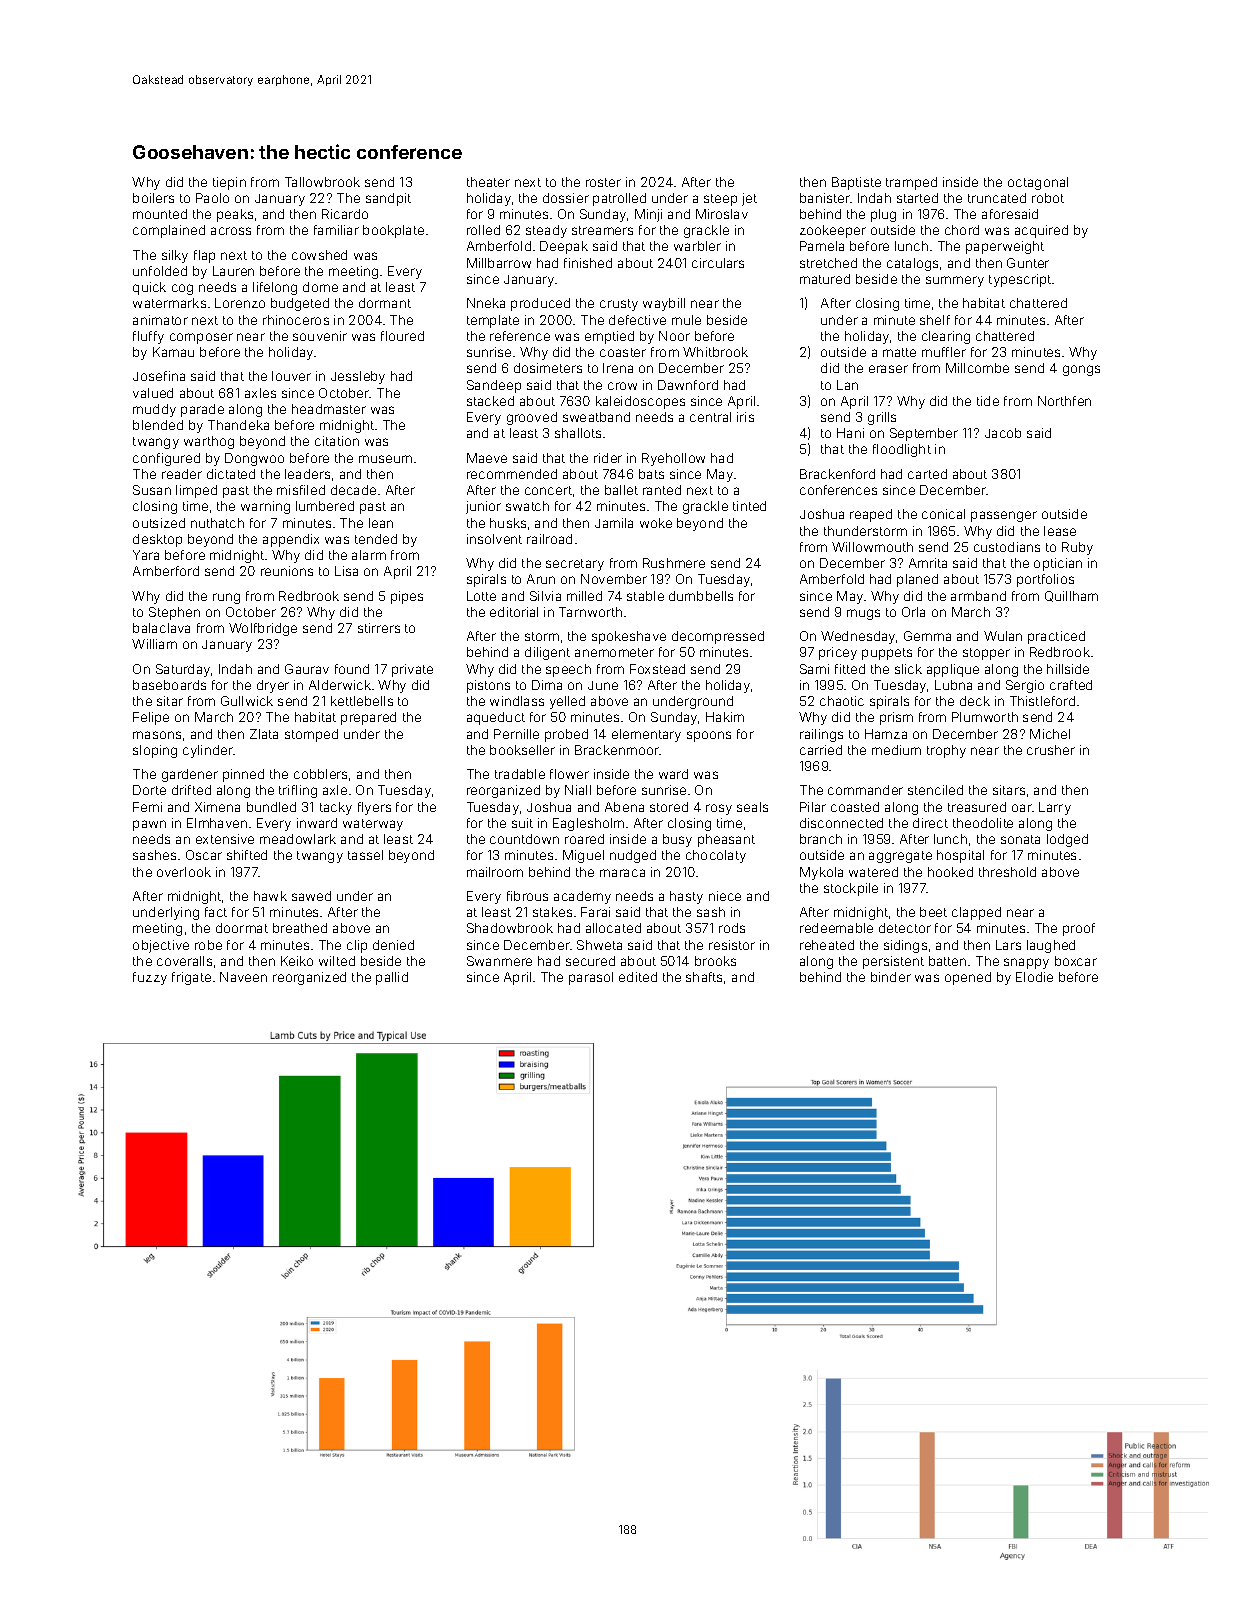 This screenshot has width=1237, height=1601. Describe the element at coordinates (602, 230) in the screenshot. I see `streamers` at that location.
